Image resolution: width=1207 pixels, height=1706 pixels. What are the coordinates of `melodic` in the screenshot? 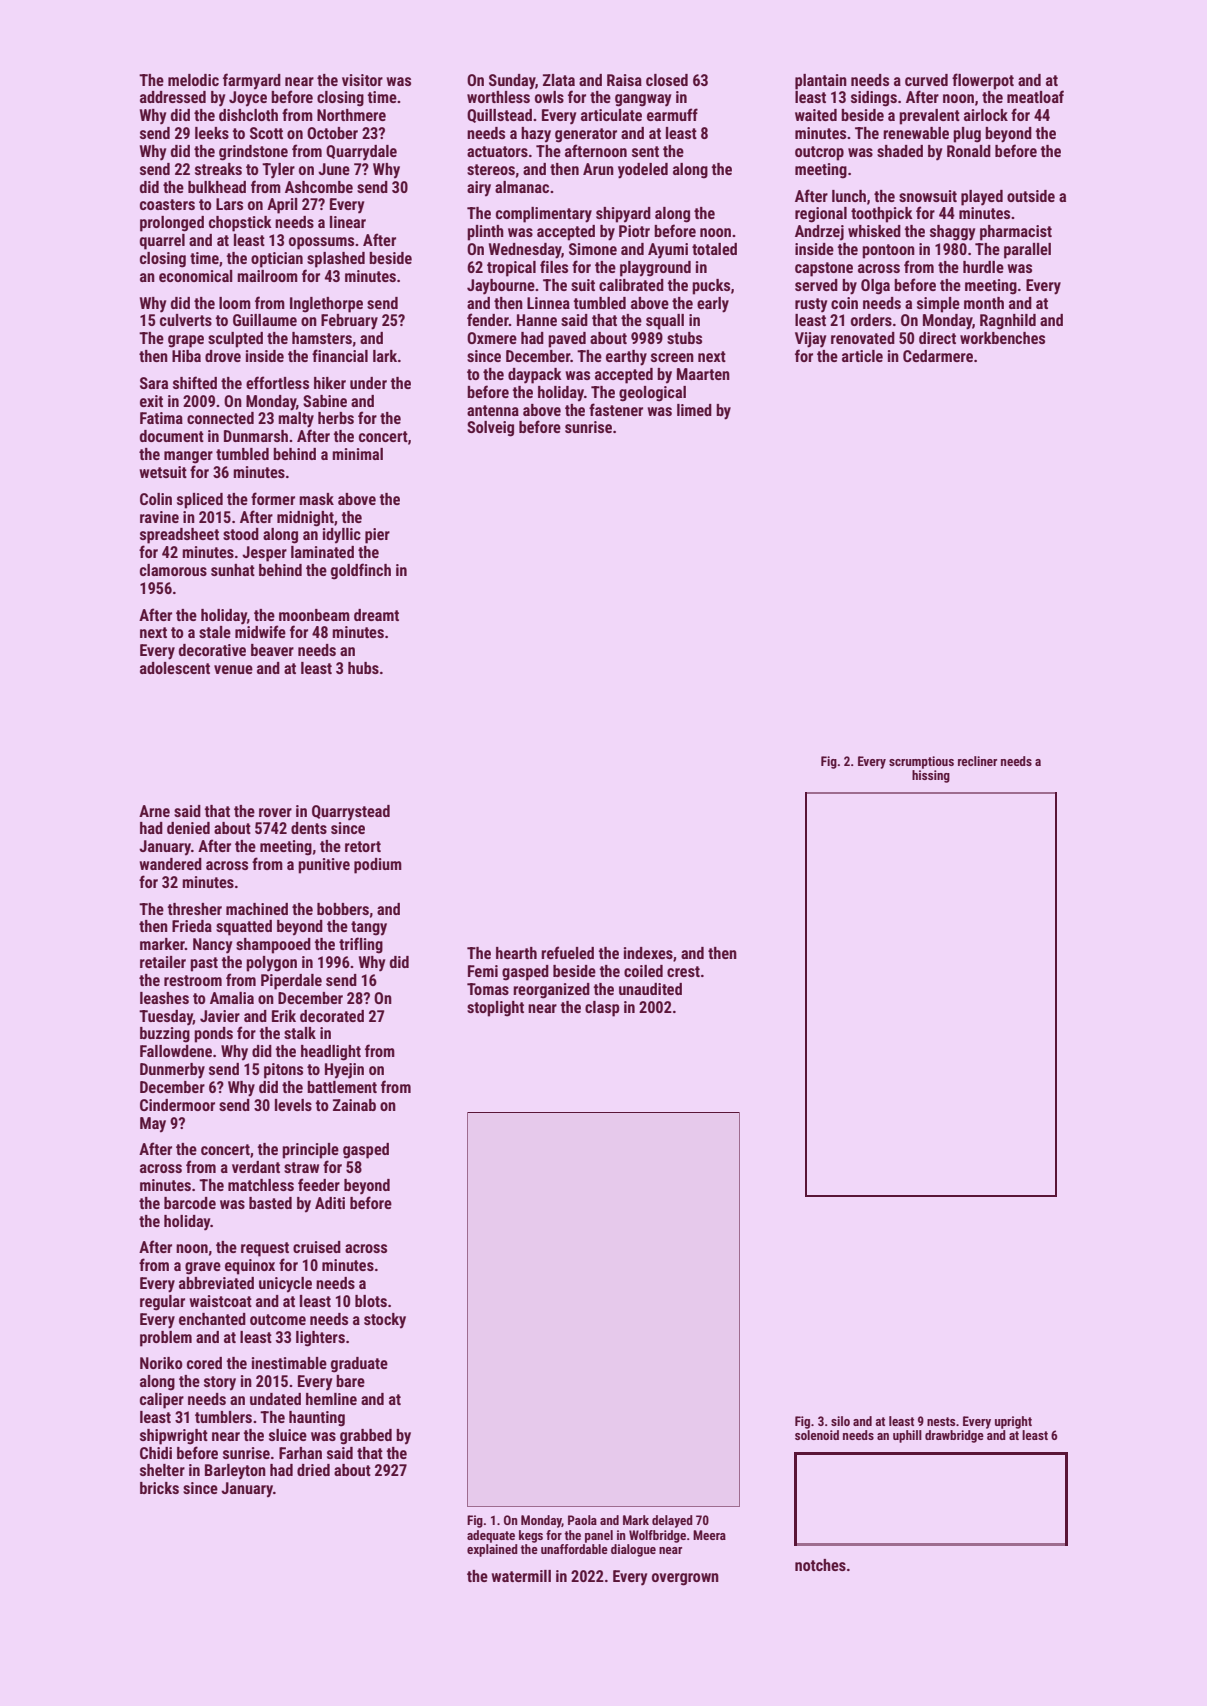 It's located at (193, 80).
